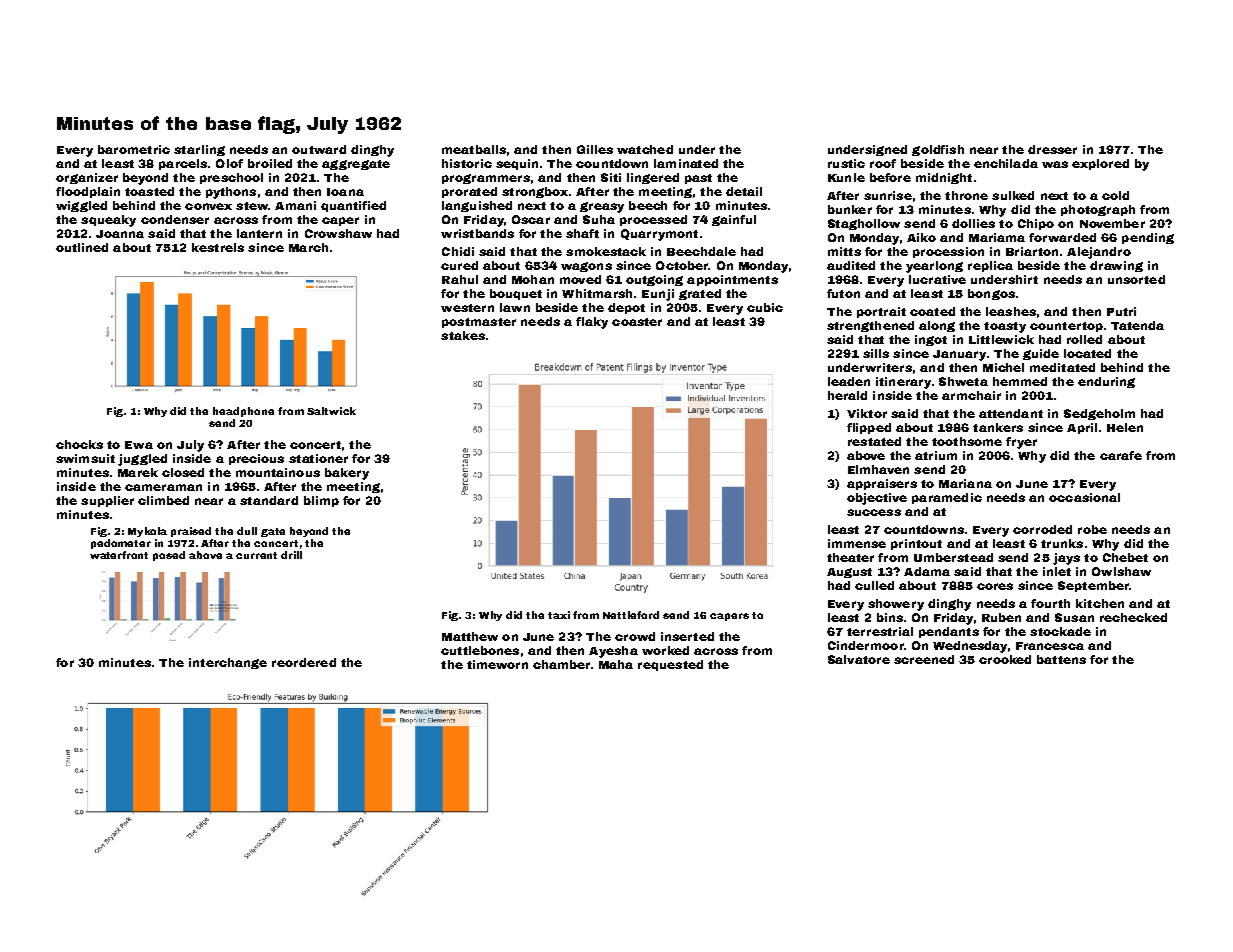  I want to click on dresser, so click(1052, 149).
